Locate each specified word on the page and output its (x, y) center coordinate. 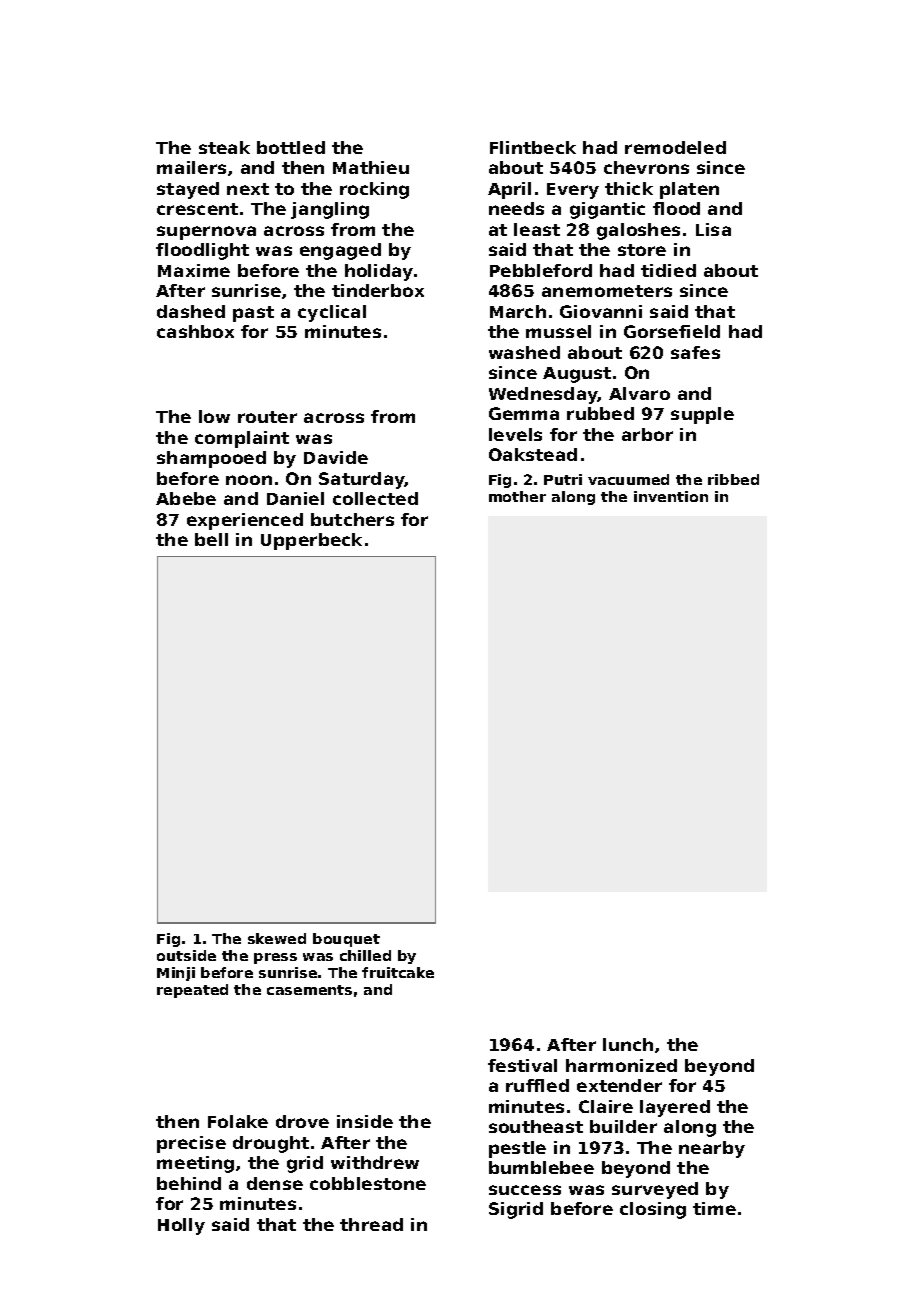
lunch (628, 1044)
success (525, 1190)
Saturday (362, 480)
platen (689, 190)
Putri (563, 479)
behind (189, 1183)
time (714, 1208)
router (267, 417)
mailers (191, 167)
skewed (277, 938)
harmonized (621, 1065)
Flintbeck (533, 147)
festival (522, 1065)
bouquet (346, 940)
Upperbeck (311, 541)
